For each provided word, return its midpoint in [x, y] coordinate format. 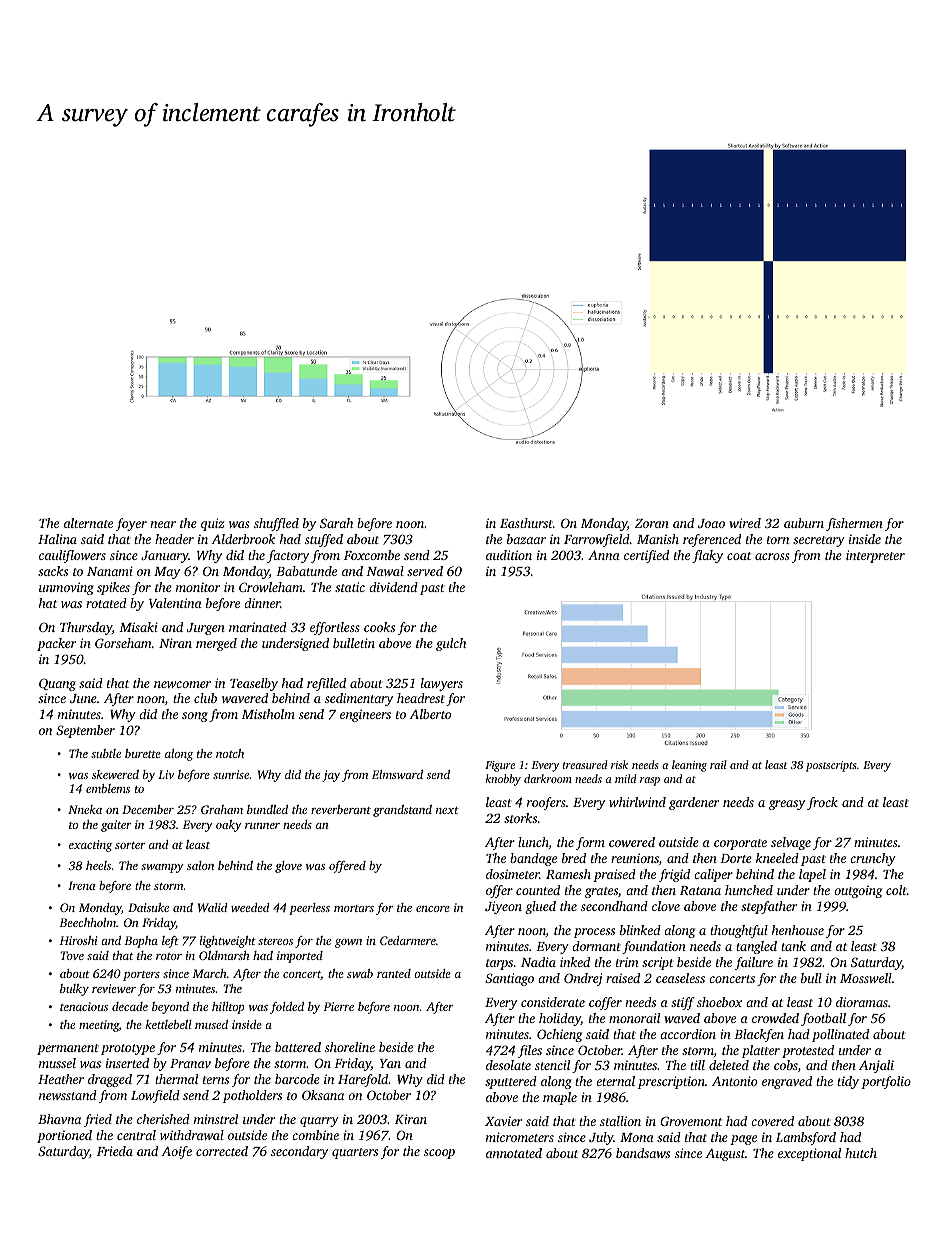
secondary [299, 1152]
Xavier [503, 1121]
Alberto [430, 714]
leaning [689, 766]
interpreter [875, 556]
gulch [451, 644]
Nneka [85, 809]
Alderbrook [243, 539]
